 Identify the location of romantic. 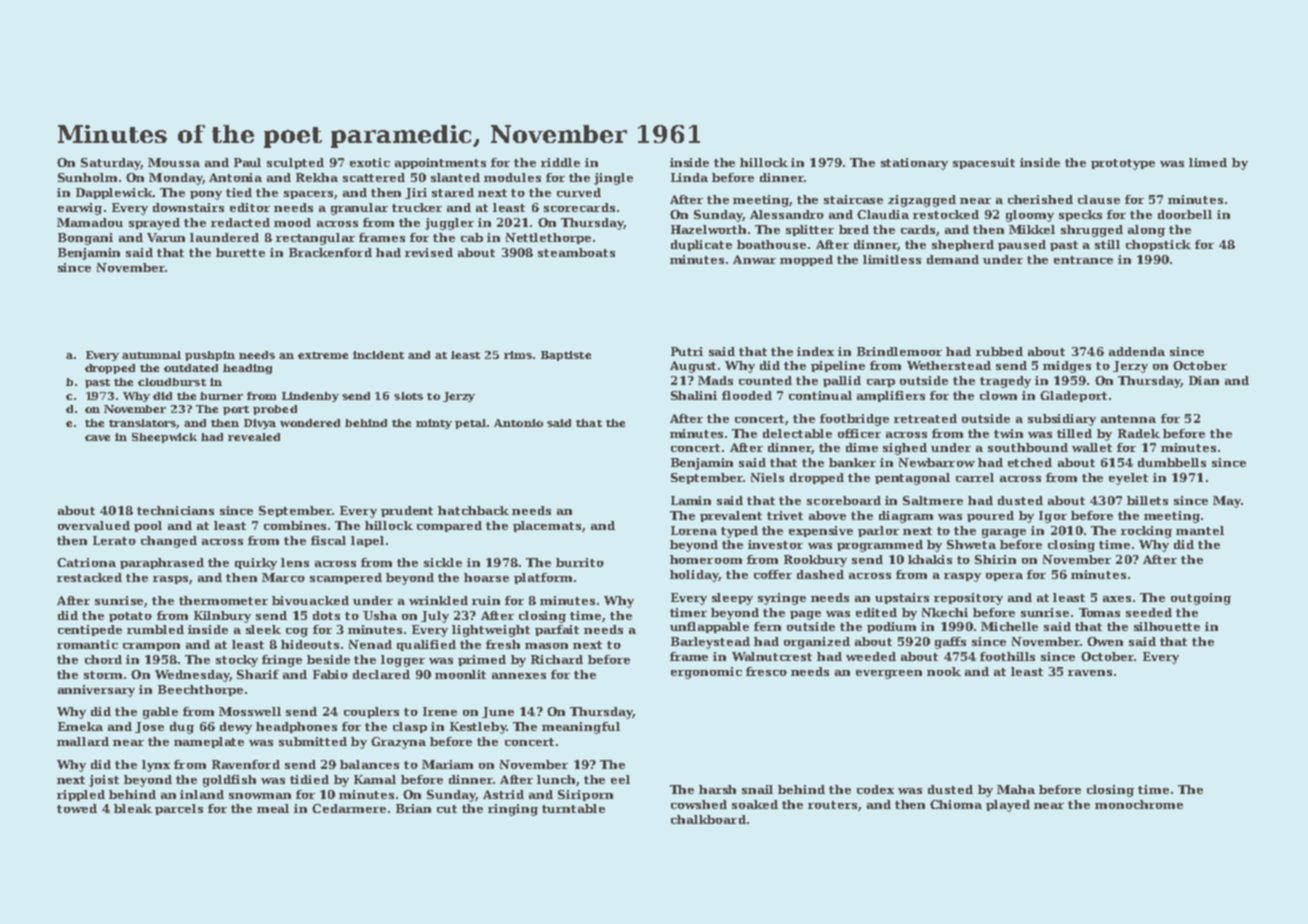
(87, 644).
